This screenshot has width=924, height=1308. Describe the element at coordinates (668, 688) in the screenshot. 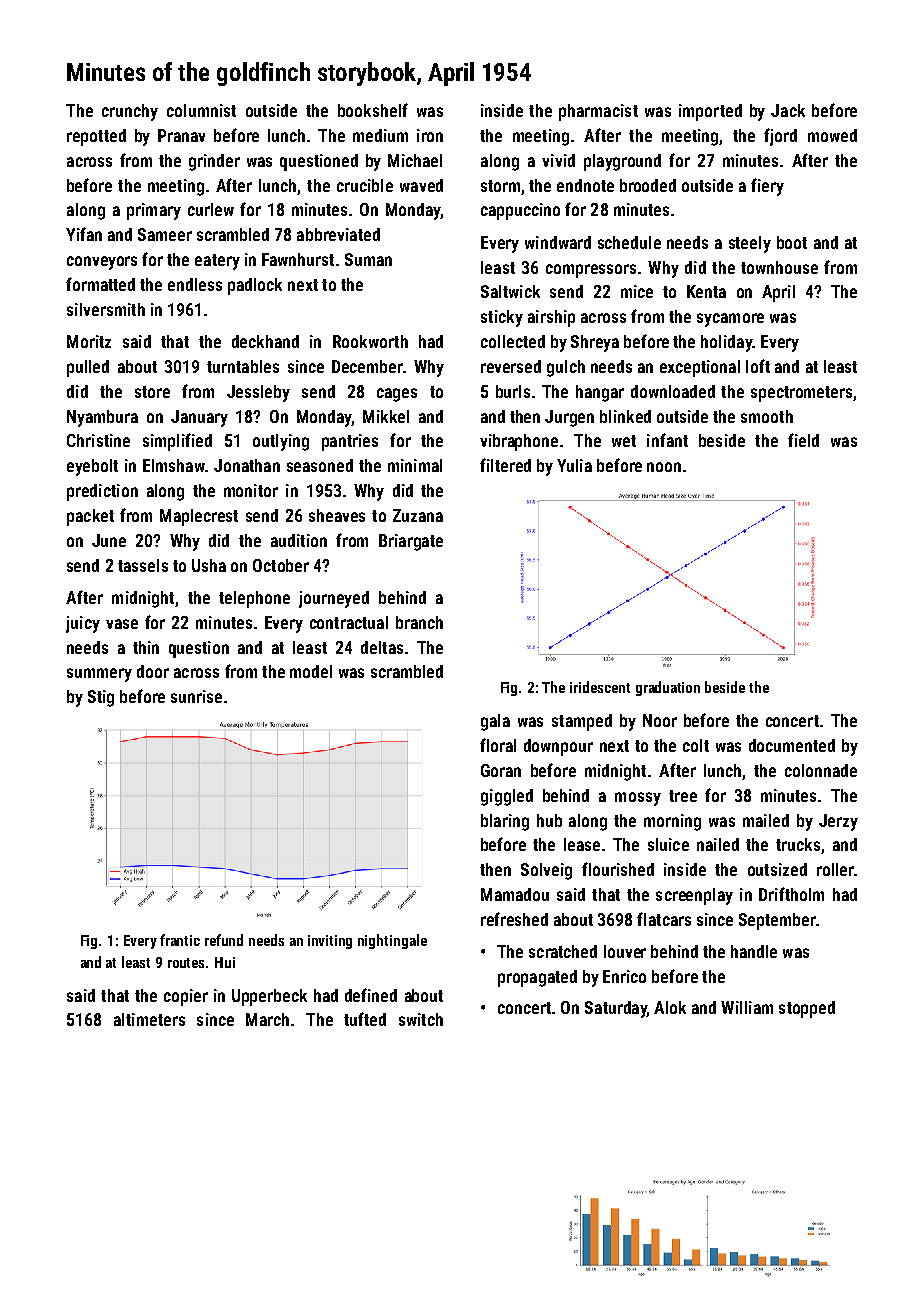

I see `graduation` at that location.
